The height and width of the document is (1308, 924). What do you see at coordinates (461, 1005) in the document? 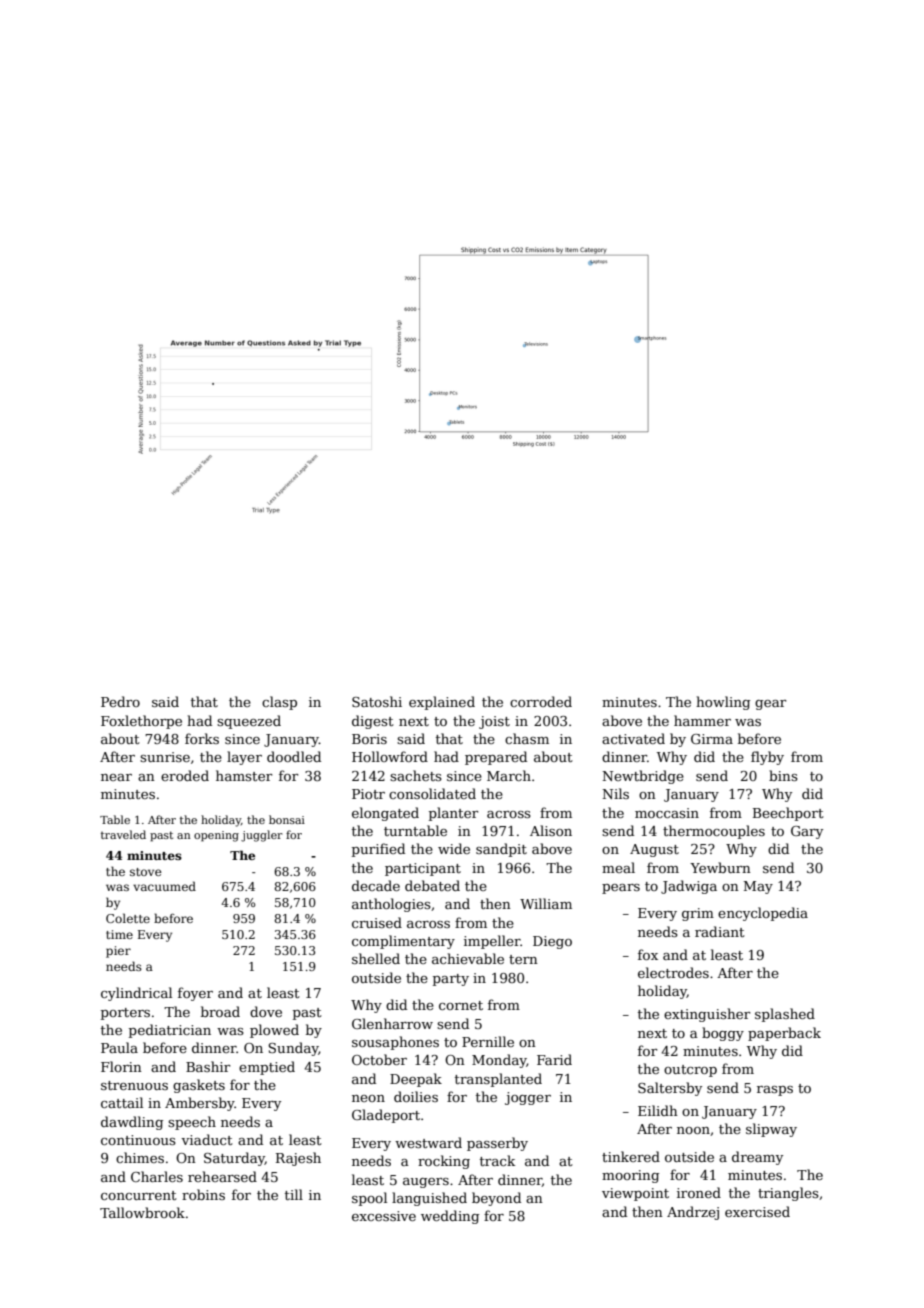
I see `cornet` at bounding box center [461, 1005].
